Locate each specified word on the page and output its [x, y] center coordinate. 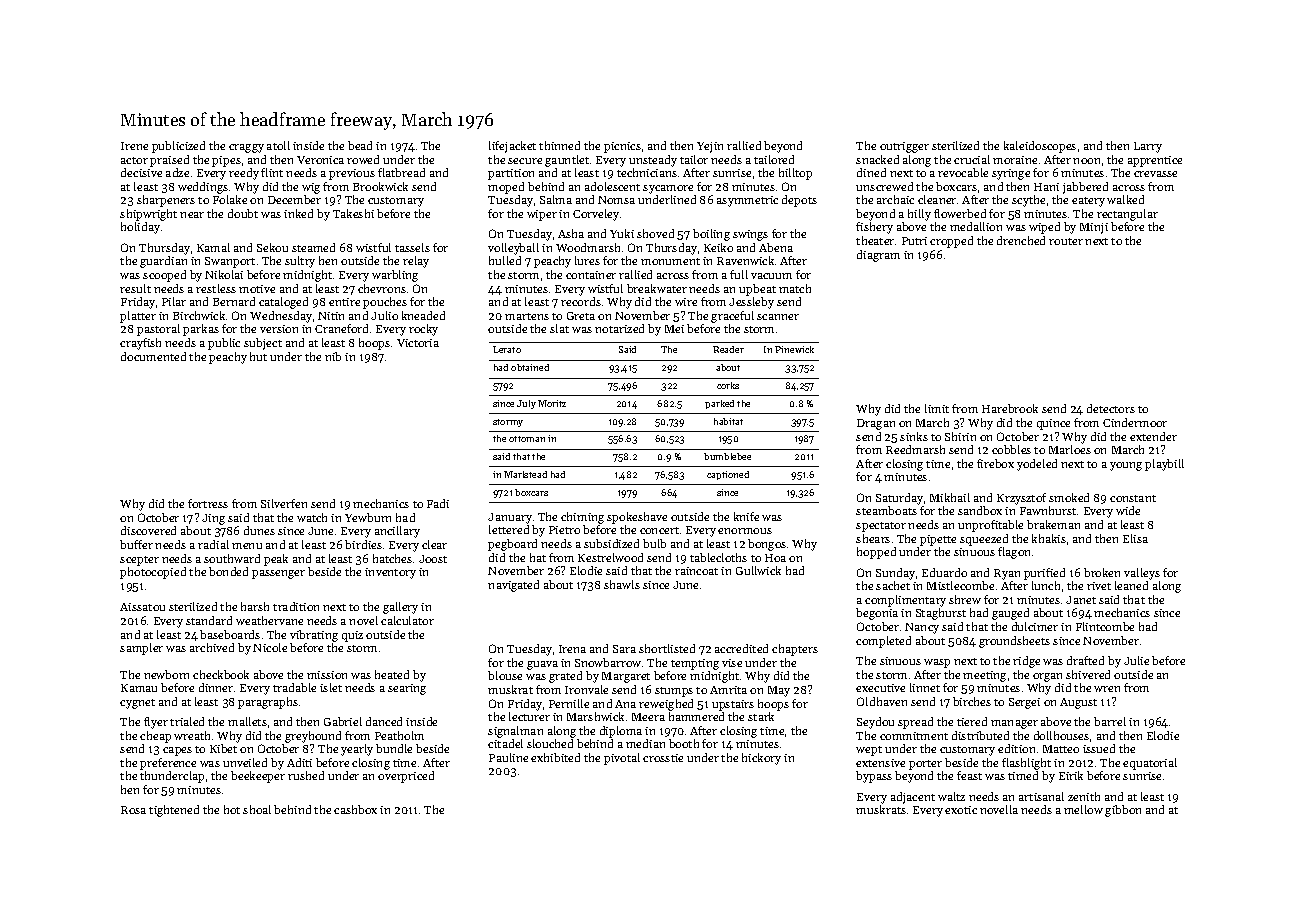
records [581, 301]
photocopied [153, 573]
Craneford [341, 328]
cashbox [355, 809]
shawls [622, 584]
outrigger [904, 147]
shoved [655, 233]
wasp [937, 663]
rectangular [1127, 215]
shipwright [148, 215]
